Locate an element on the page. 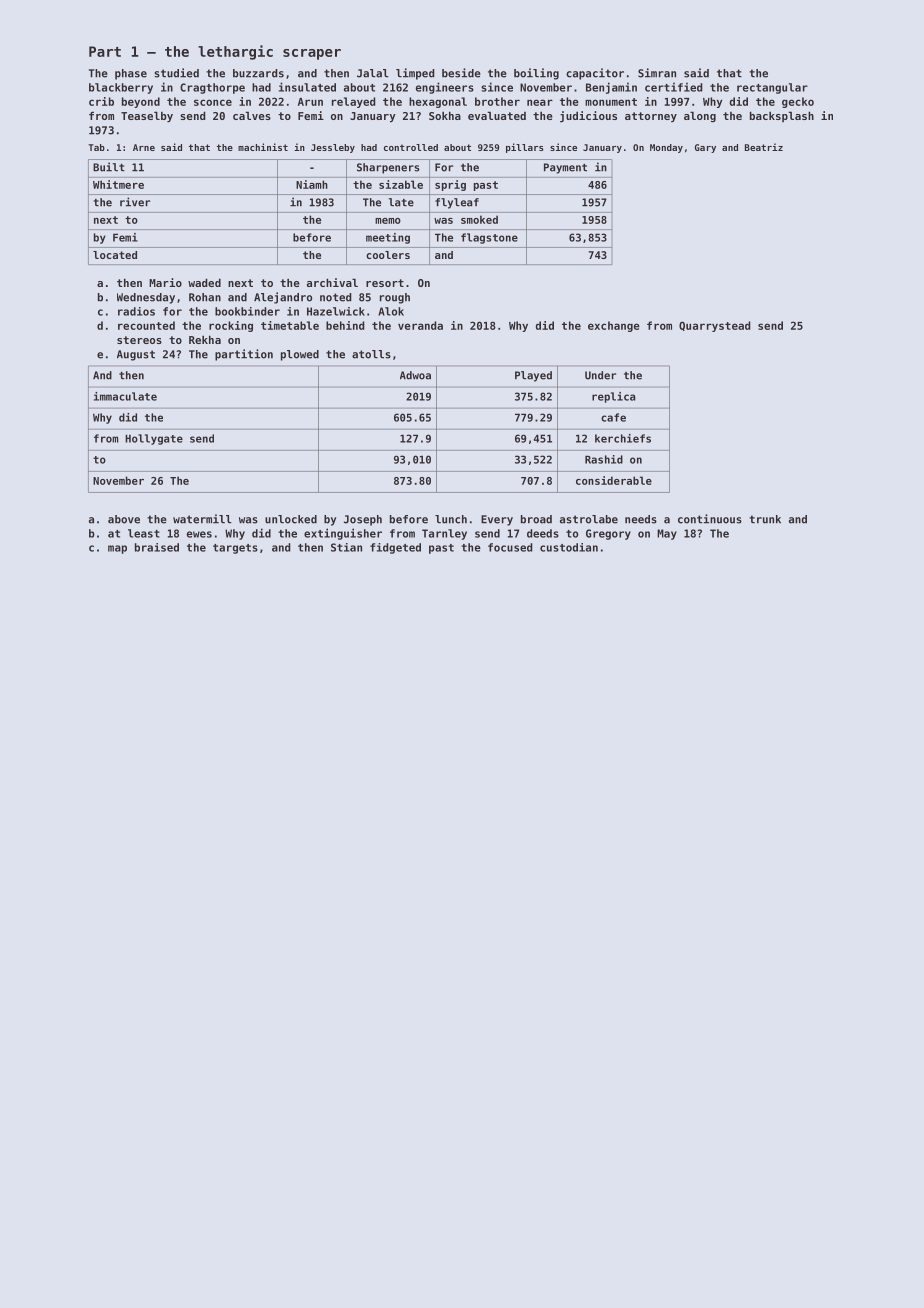 The width and height of the image is (924, 1308). Sharpeners is located at coordinates (388, 168).
